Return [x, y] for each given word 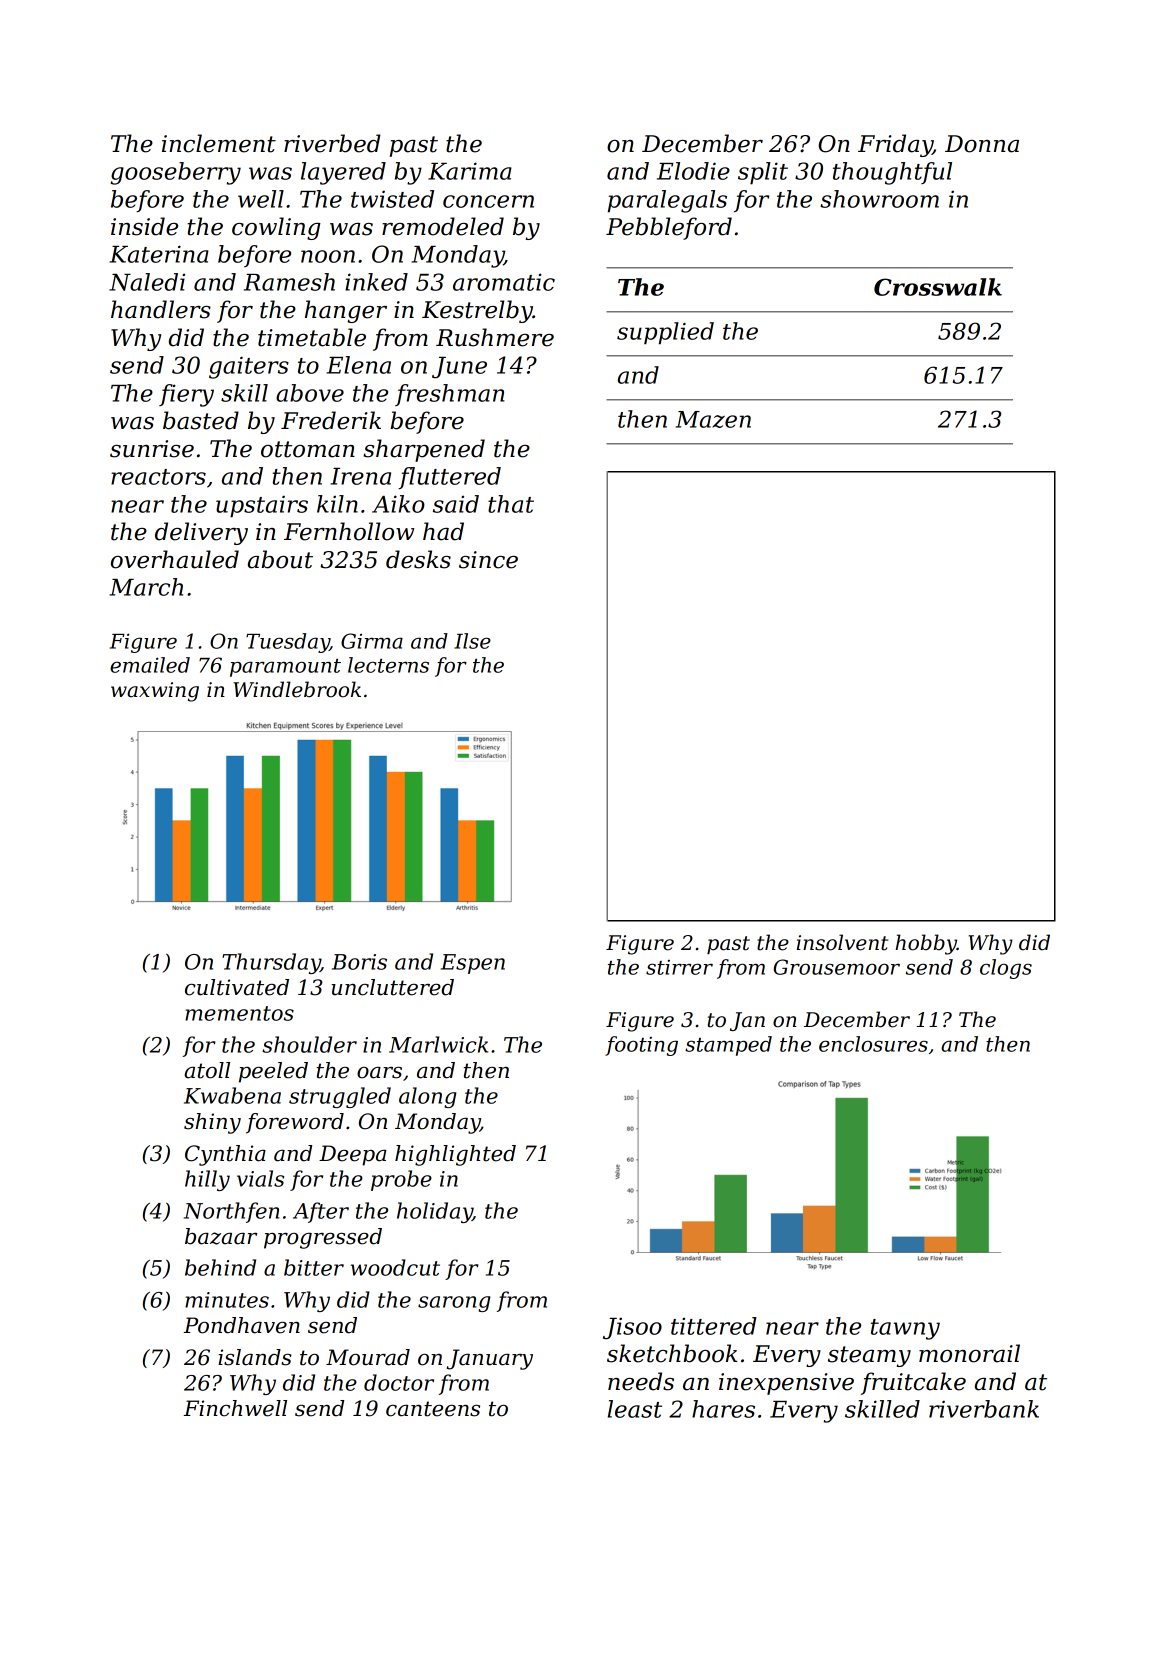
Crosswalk [938, 287]
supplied [665, 333]
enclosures [873, 1044]
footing [641, 1046]
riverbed [332, 143]
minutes [227, 1300]
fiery [186, 395]
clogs [1006, 969]
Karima [470, 171]
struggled [340, 1097]
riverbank [984, 1409]
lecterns [388, 665]
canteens [433, 1409]
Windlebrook [297, 689]
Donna [982, 144]
